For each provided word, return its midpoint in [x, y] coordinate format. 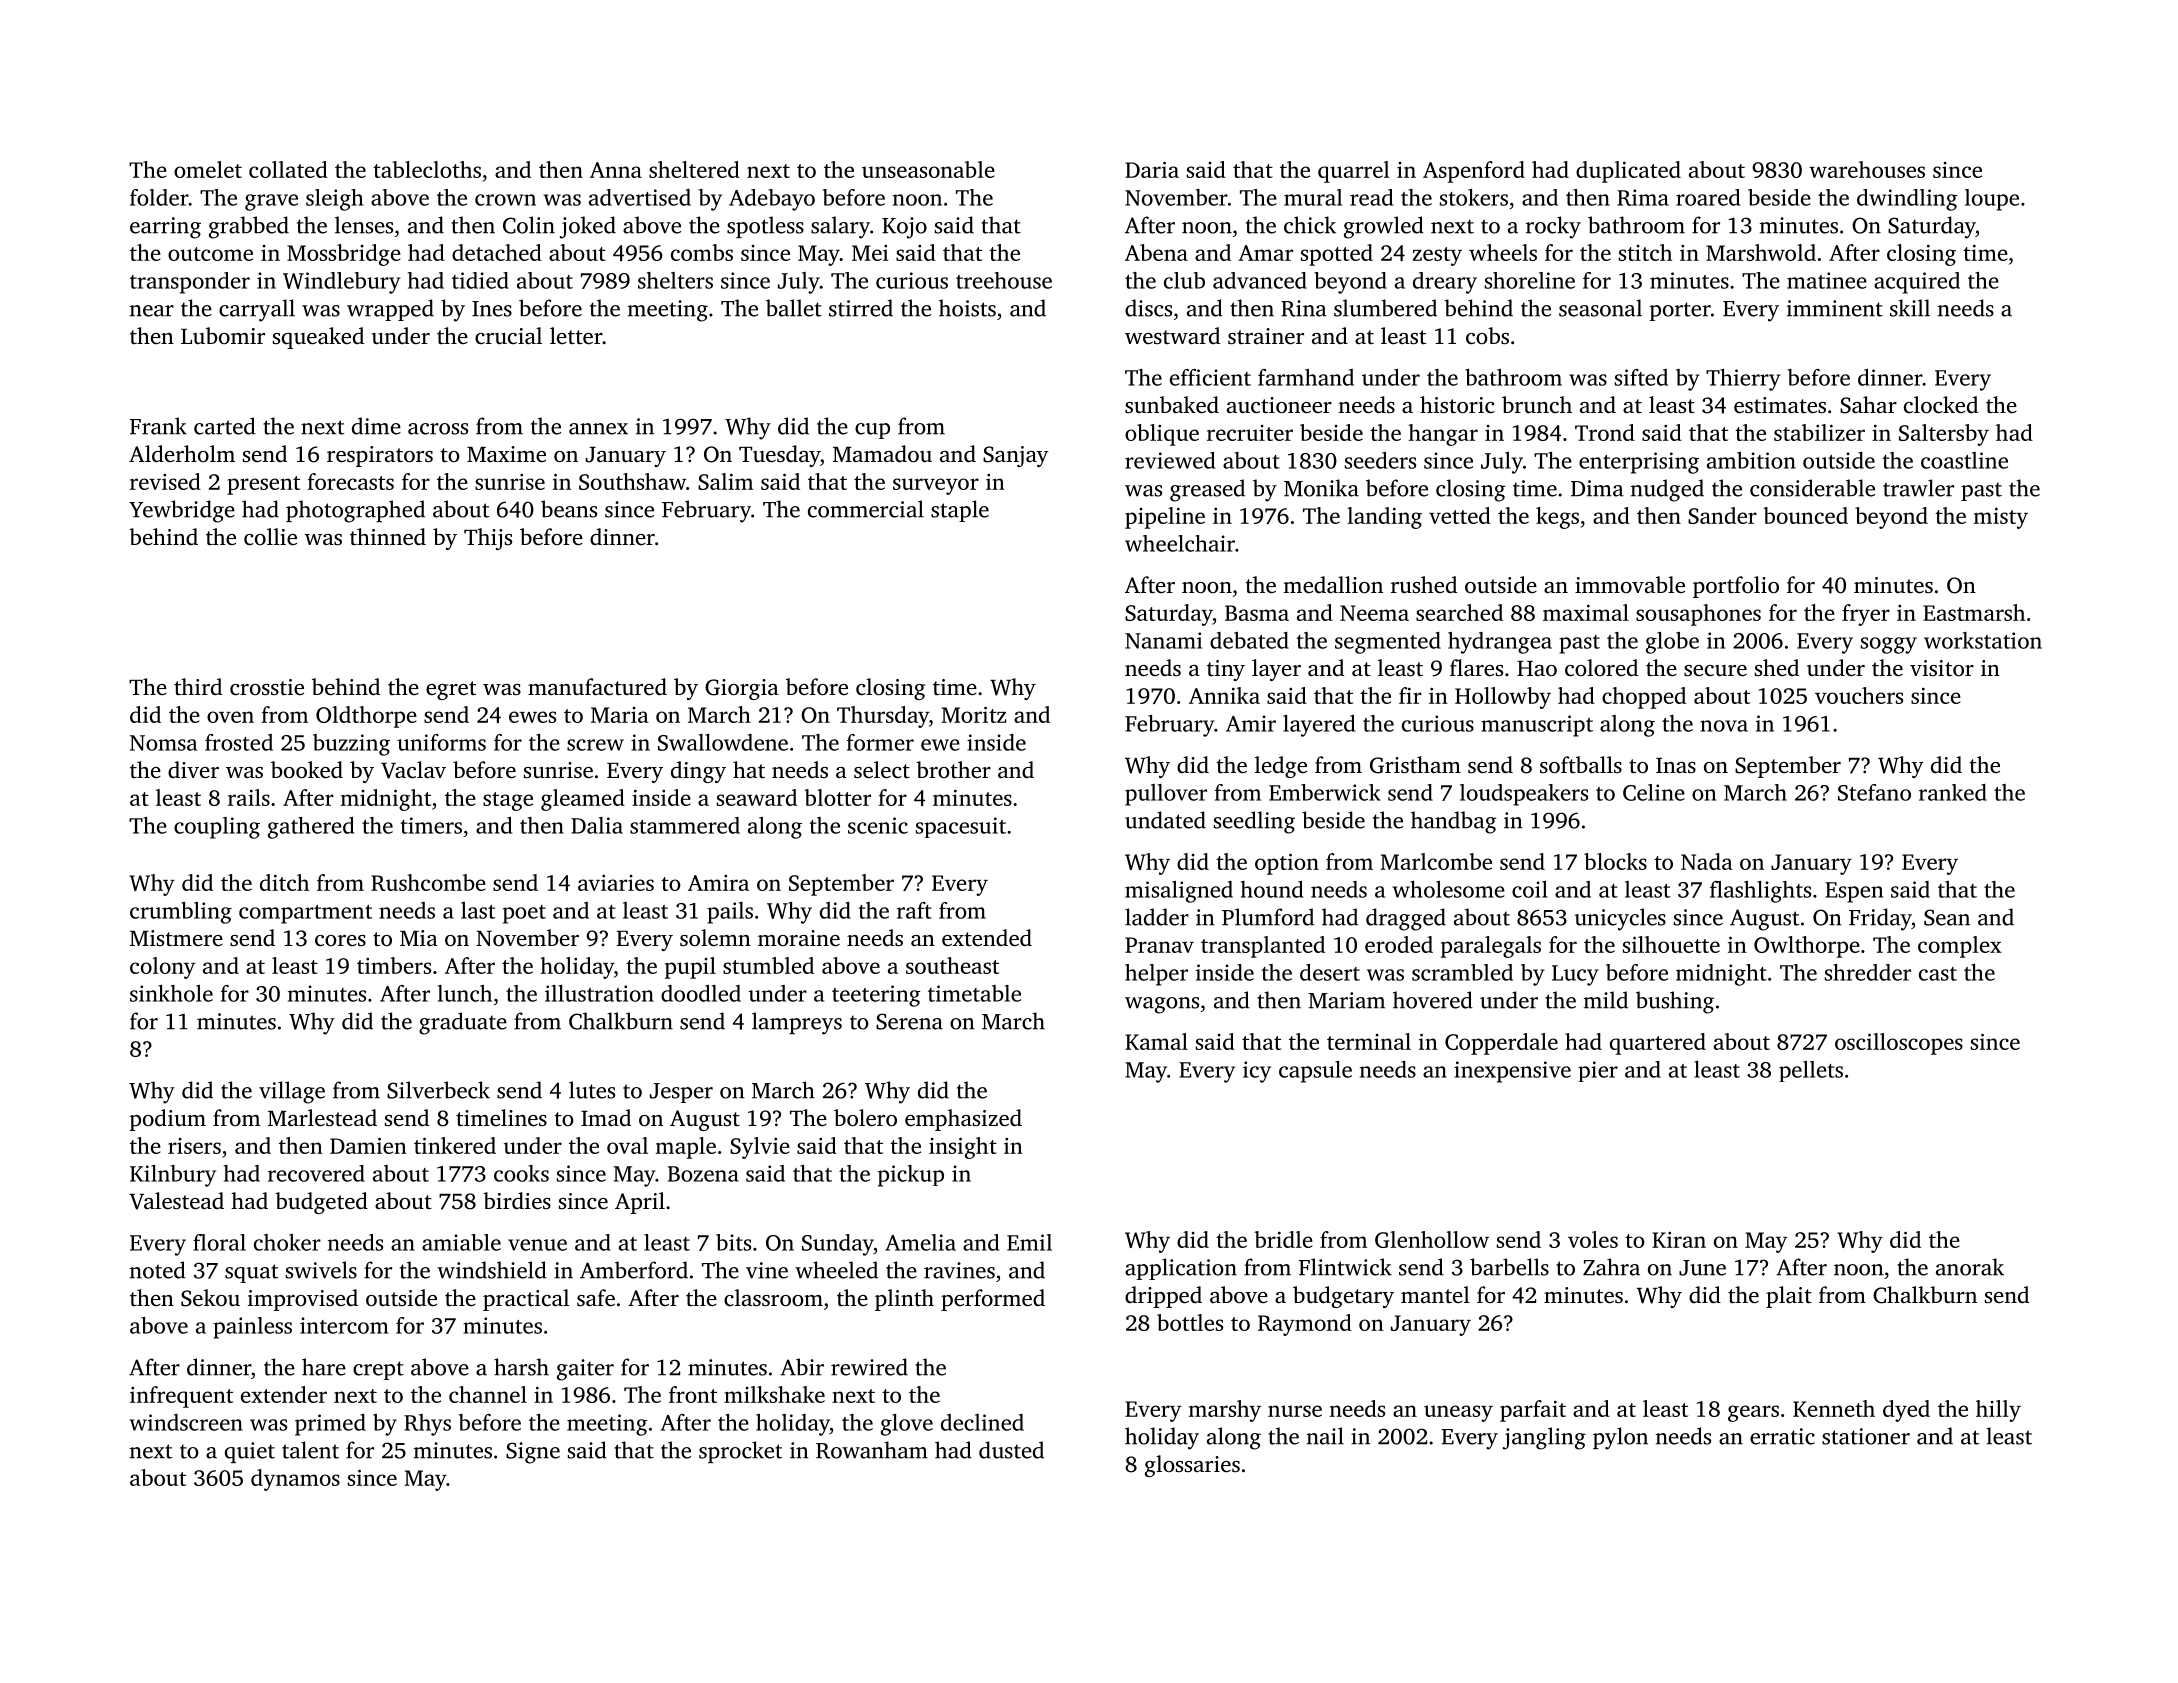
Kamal [1156, 1041]
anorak [1970, 1267]
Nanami [1163, 640]
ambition [1751, 460]
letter [576, 336]
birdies [517, 1201]
